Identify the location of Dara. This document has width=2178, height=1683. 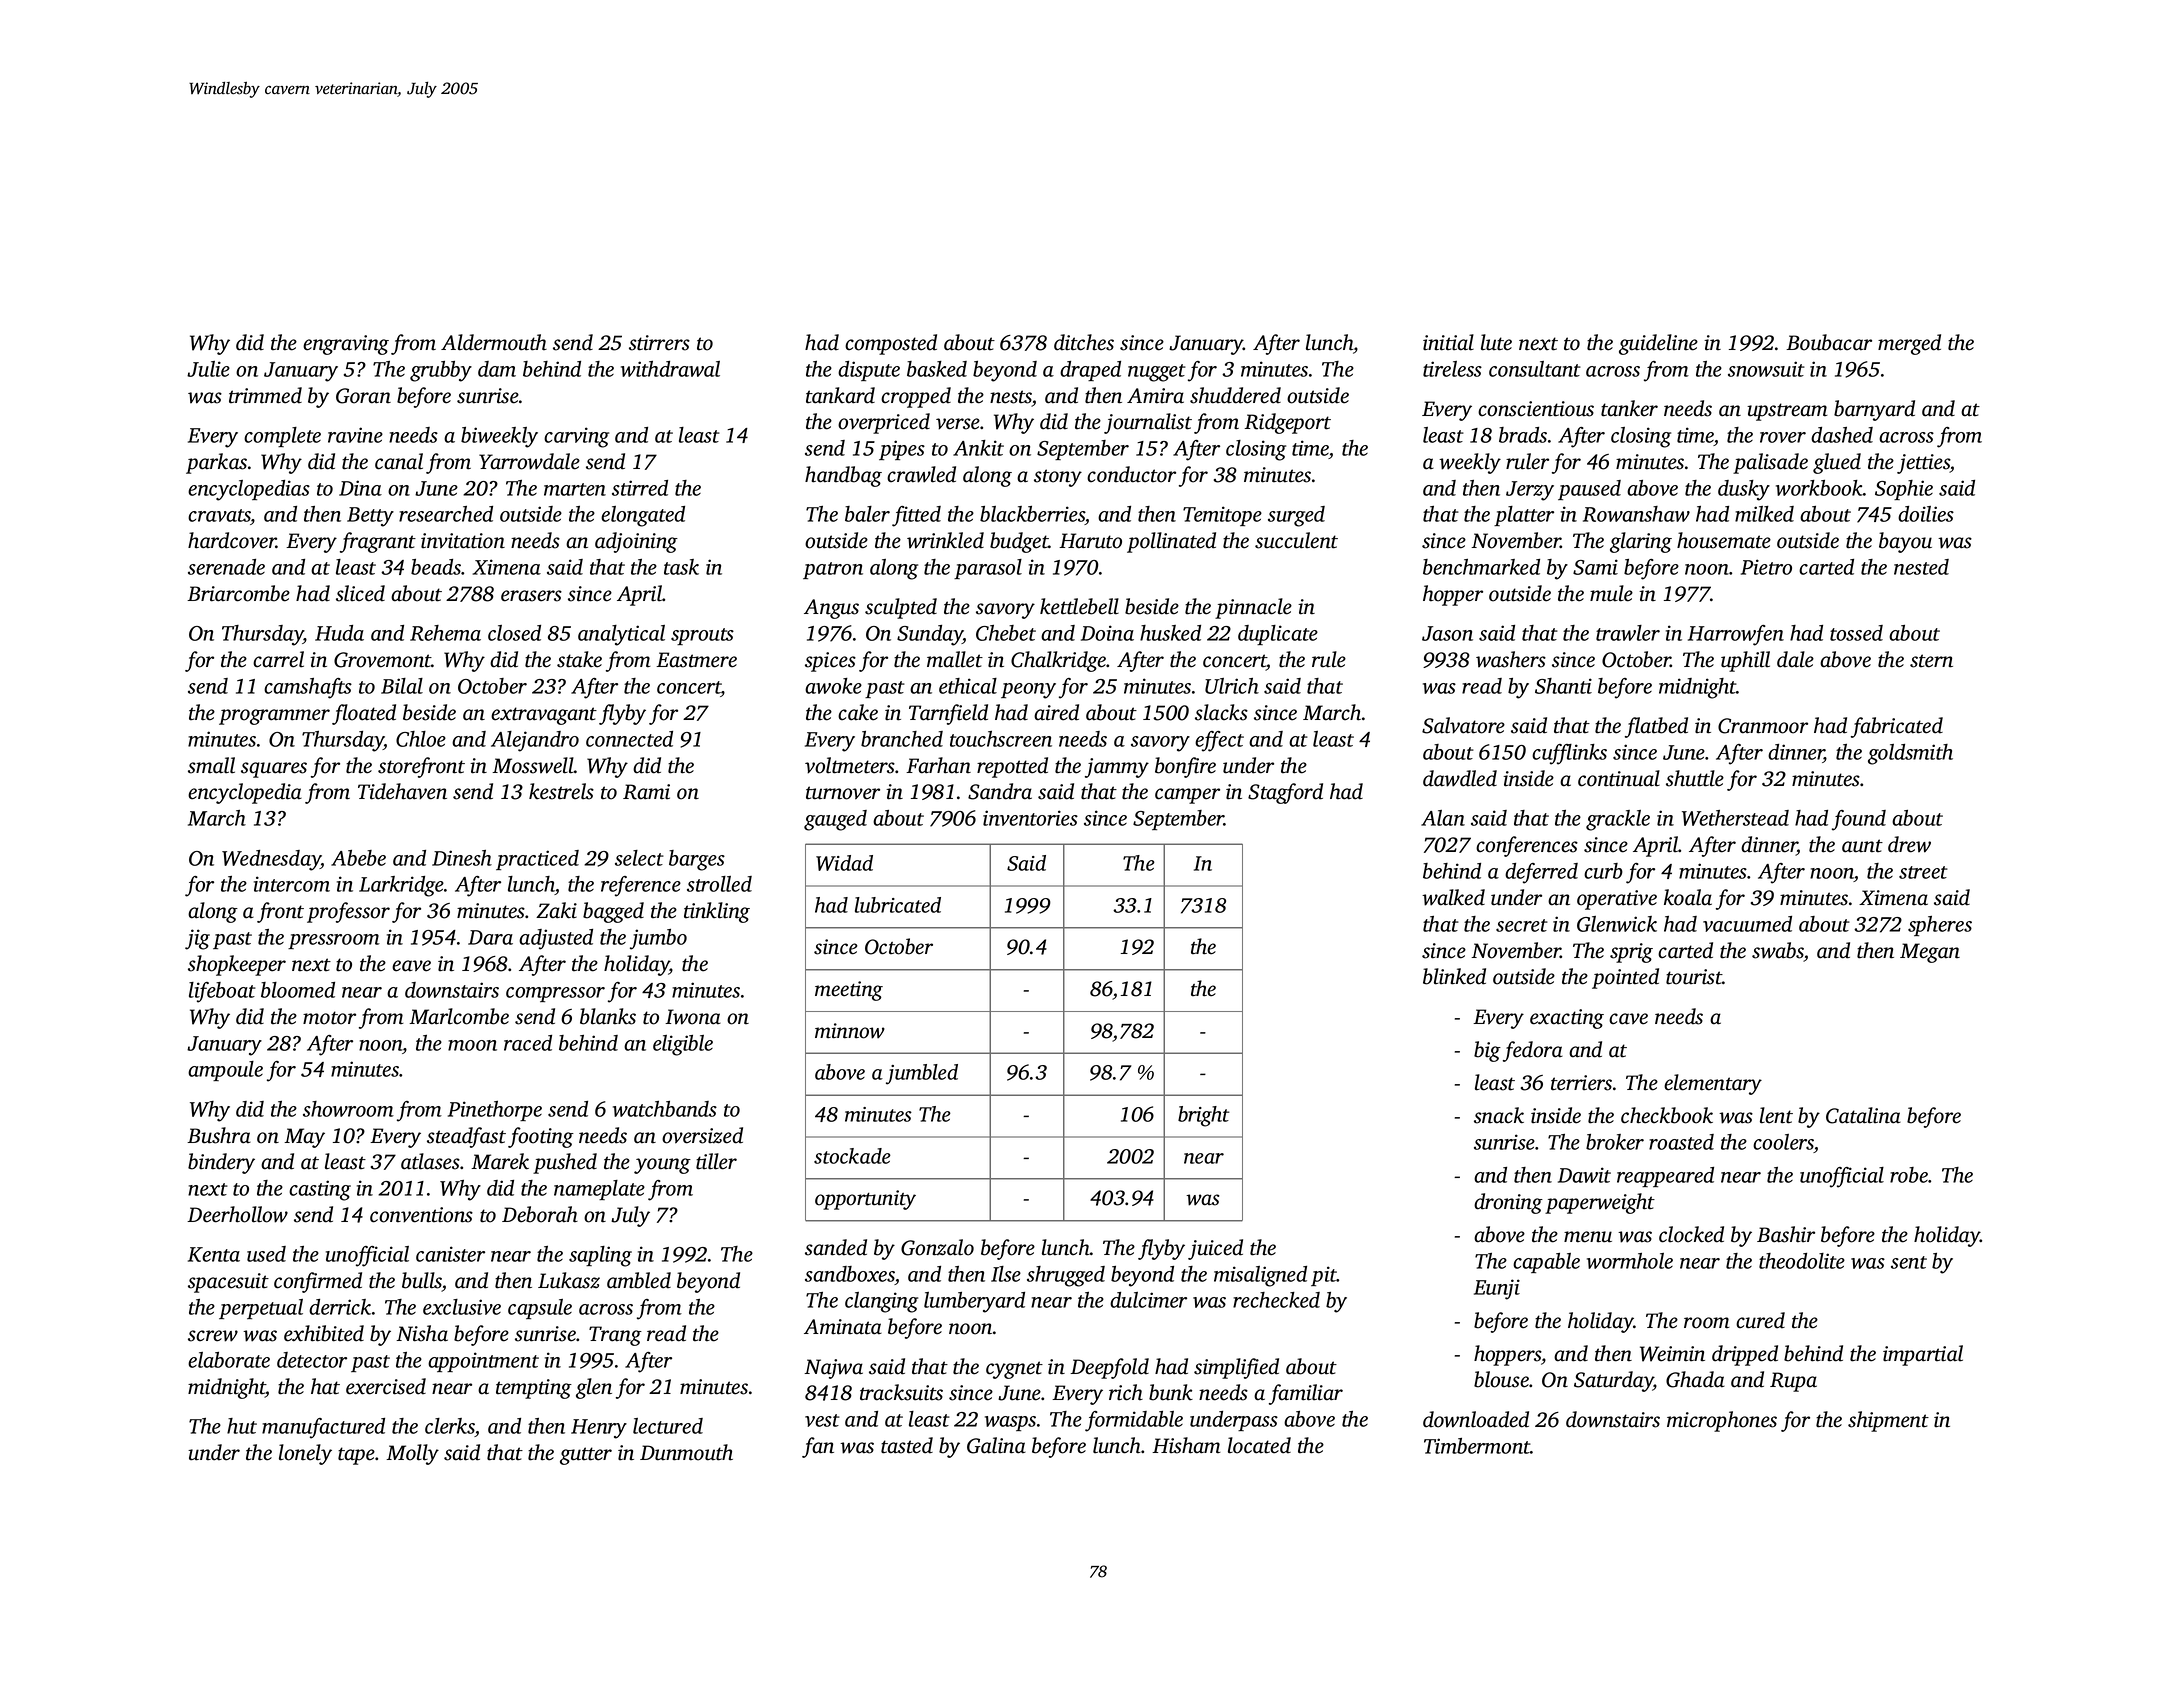
(490, 937).
